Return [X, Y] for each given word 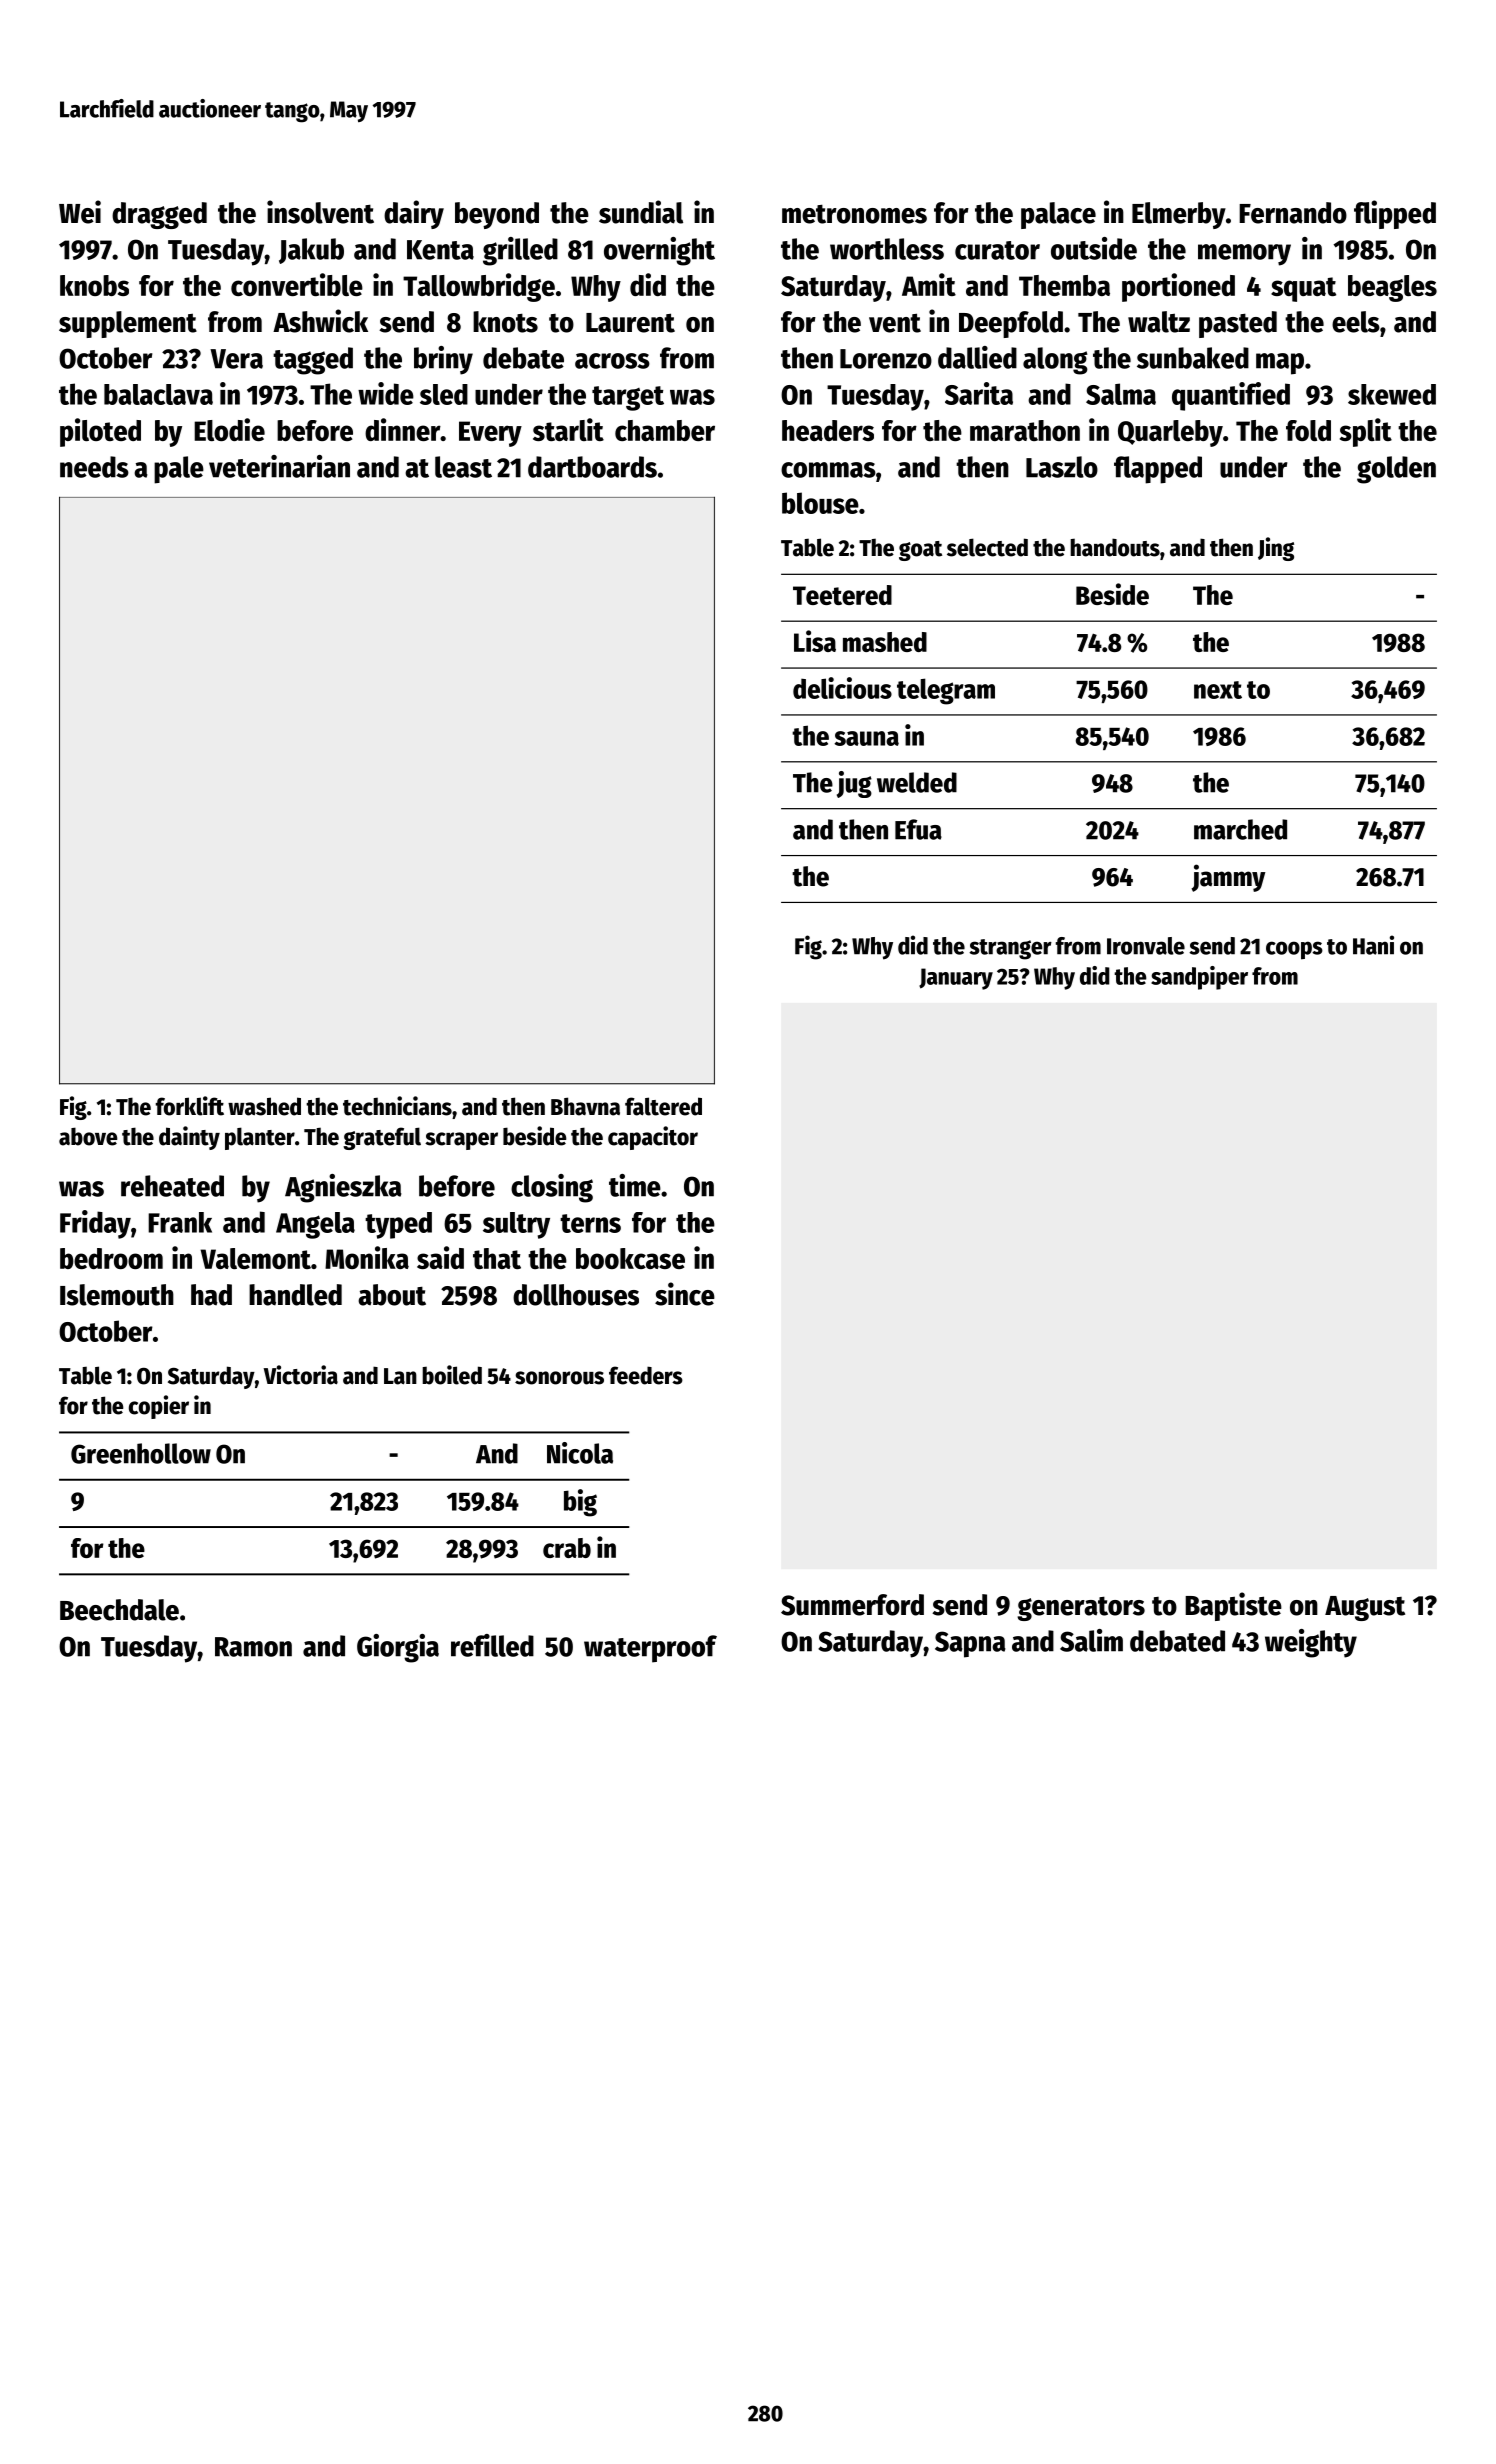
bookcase [630, 1258]
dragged [159, 215]
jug [854, 784]
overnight [659, 251]
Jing [1276, 549]
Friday [95, 1224]
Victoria [301, 1375]
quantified [1231, 396]
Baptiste [1233, 1606]
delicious [842, 688]
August [1365, 1608]
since [685, 1294]
